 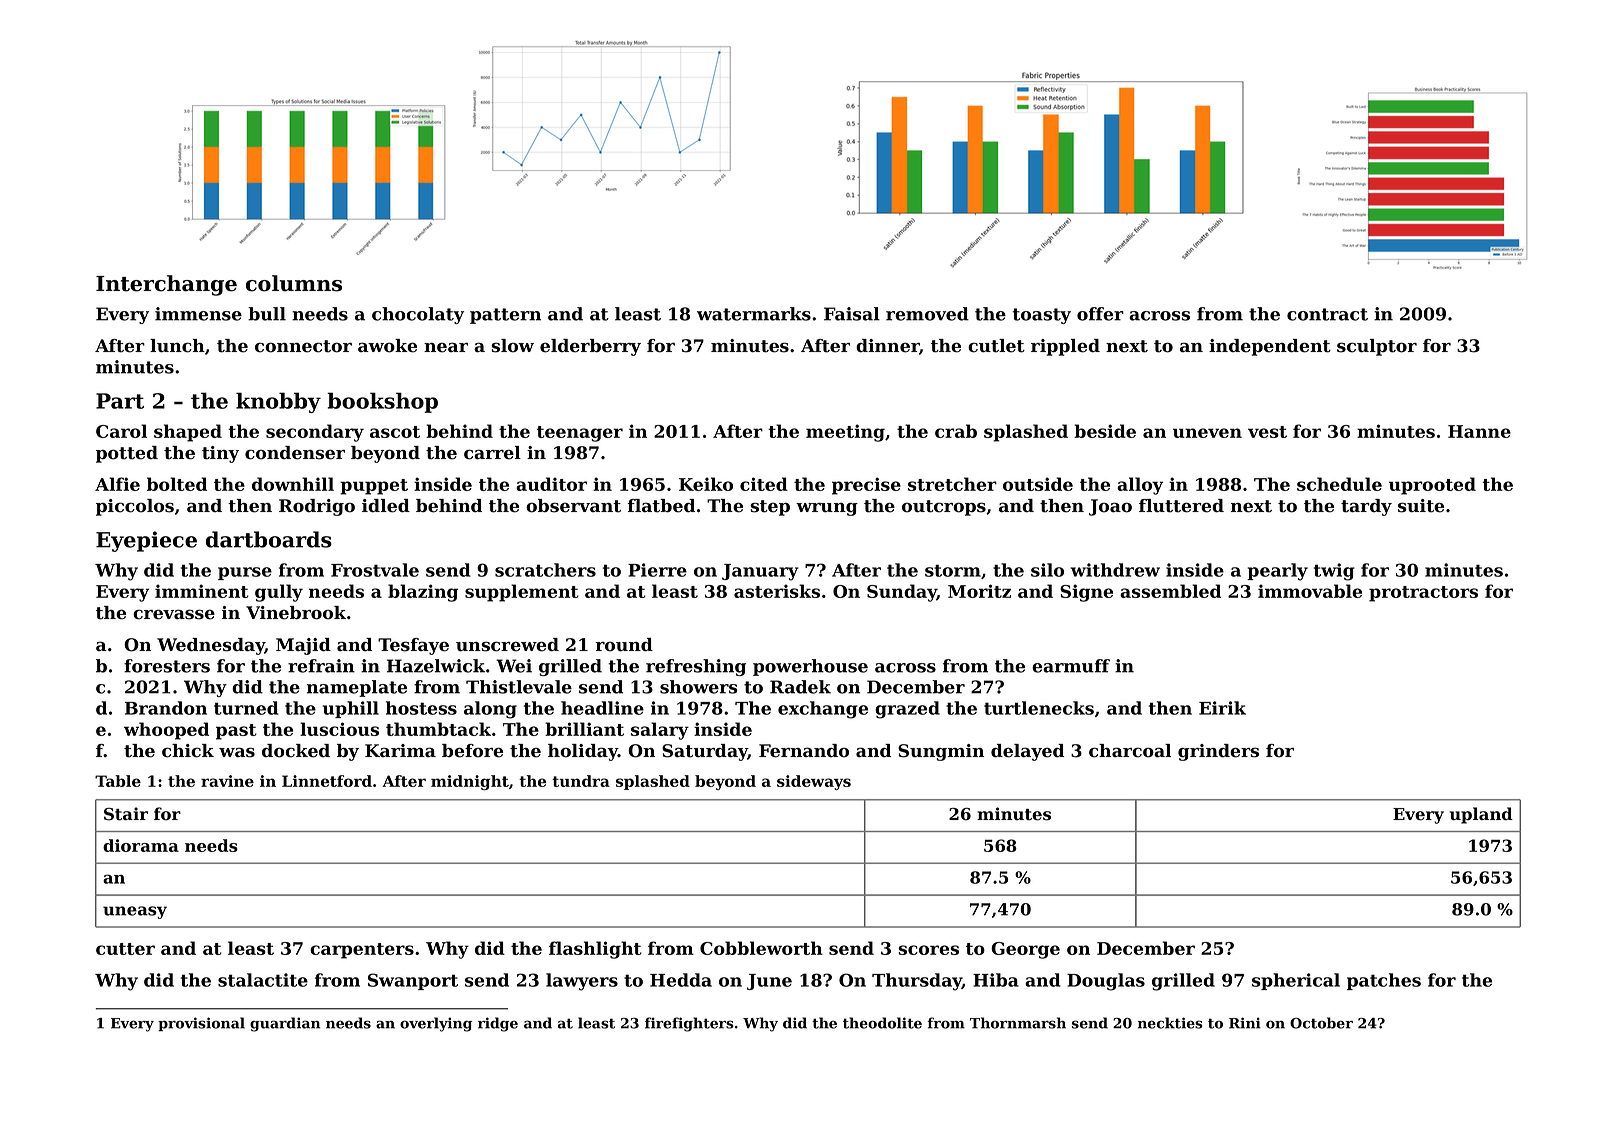 I want to click on neckties, so click(x=1170, y=1023).
